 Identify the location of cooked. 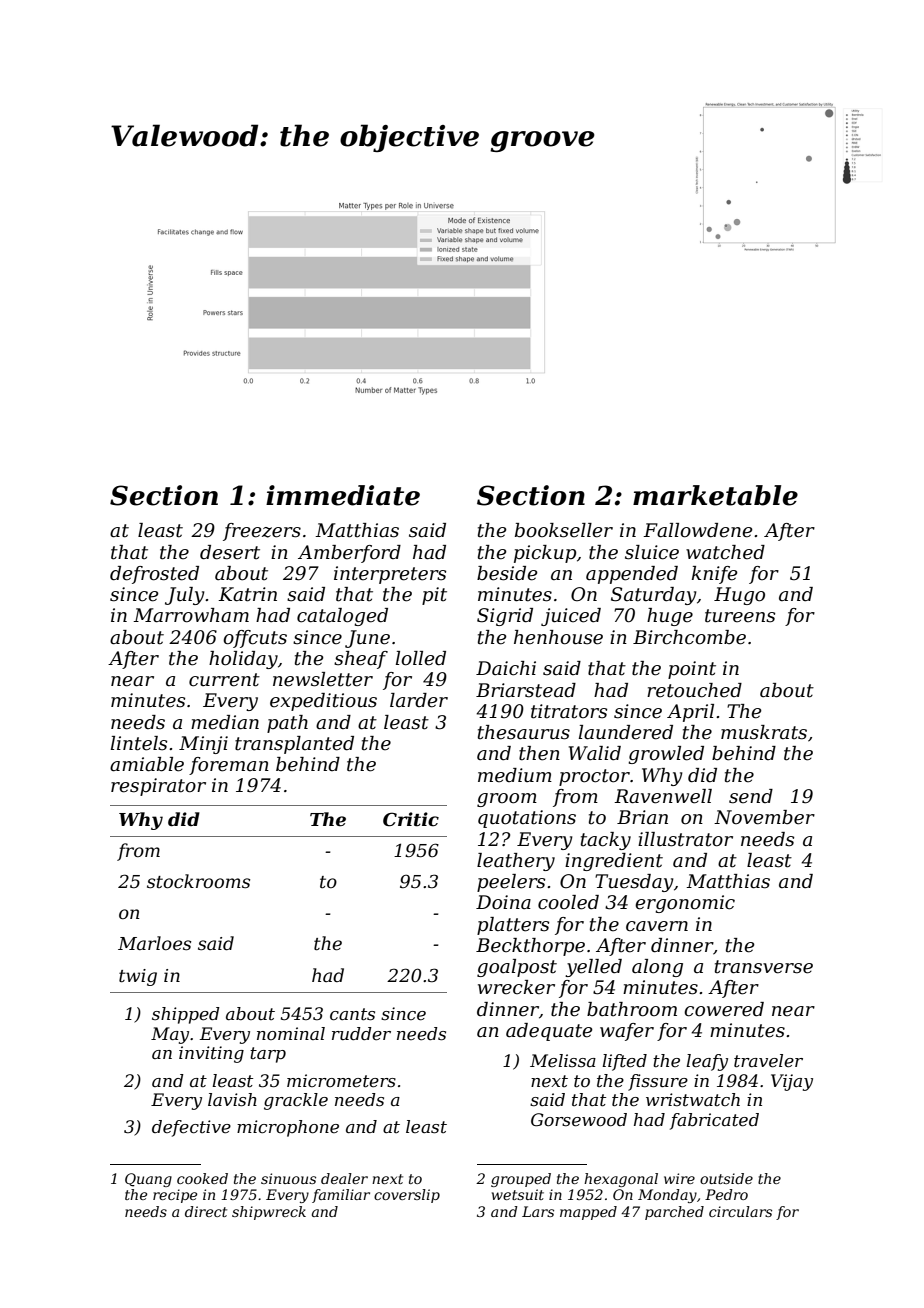
(202, 1178).
